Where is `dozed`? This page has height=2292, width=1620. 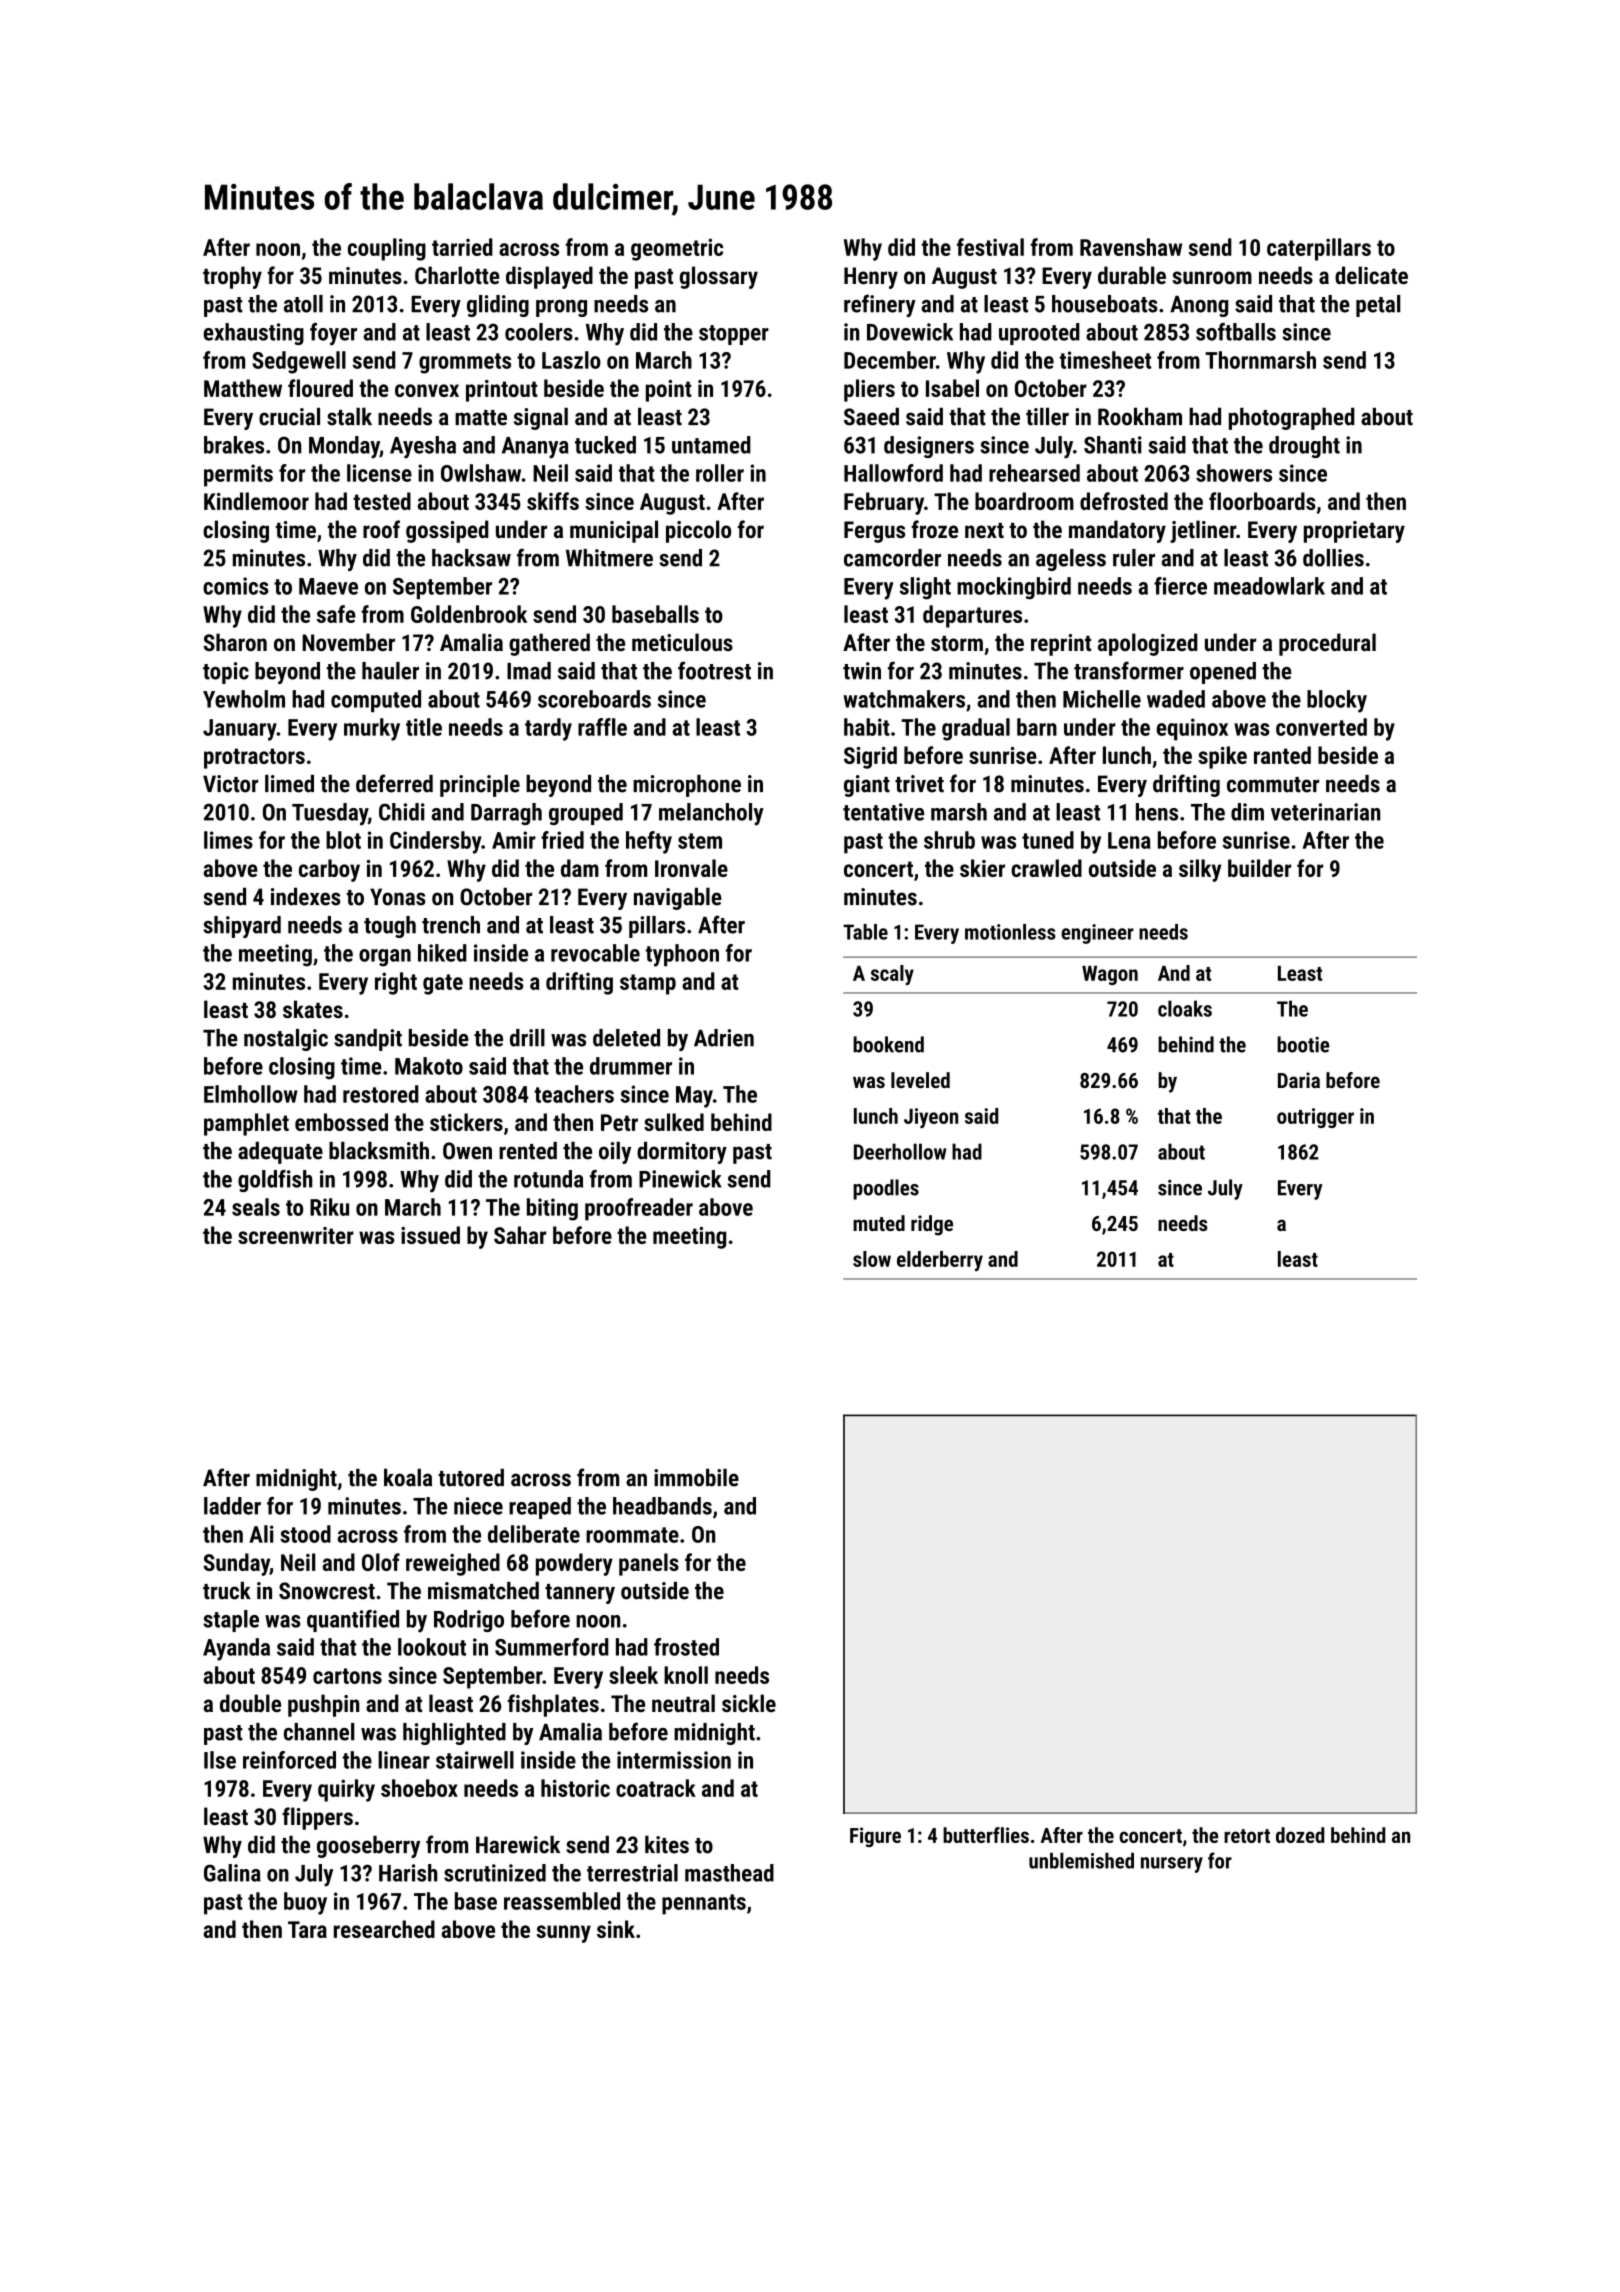 dozed is located at coordinates (1300, 1835).
